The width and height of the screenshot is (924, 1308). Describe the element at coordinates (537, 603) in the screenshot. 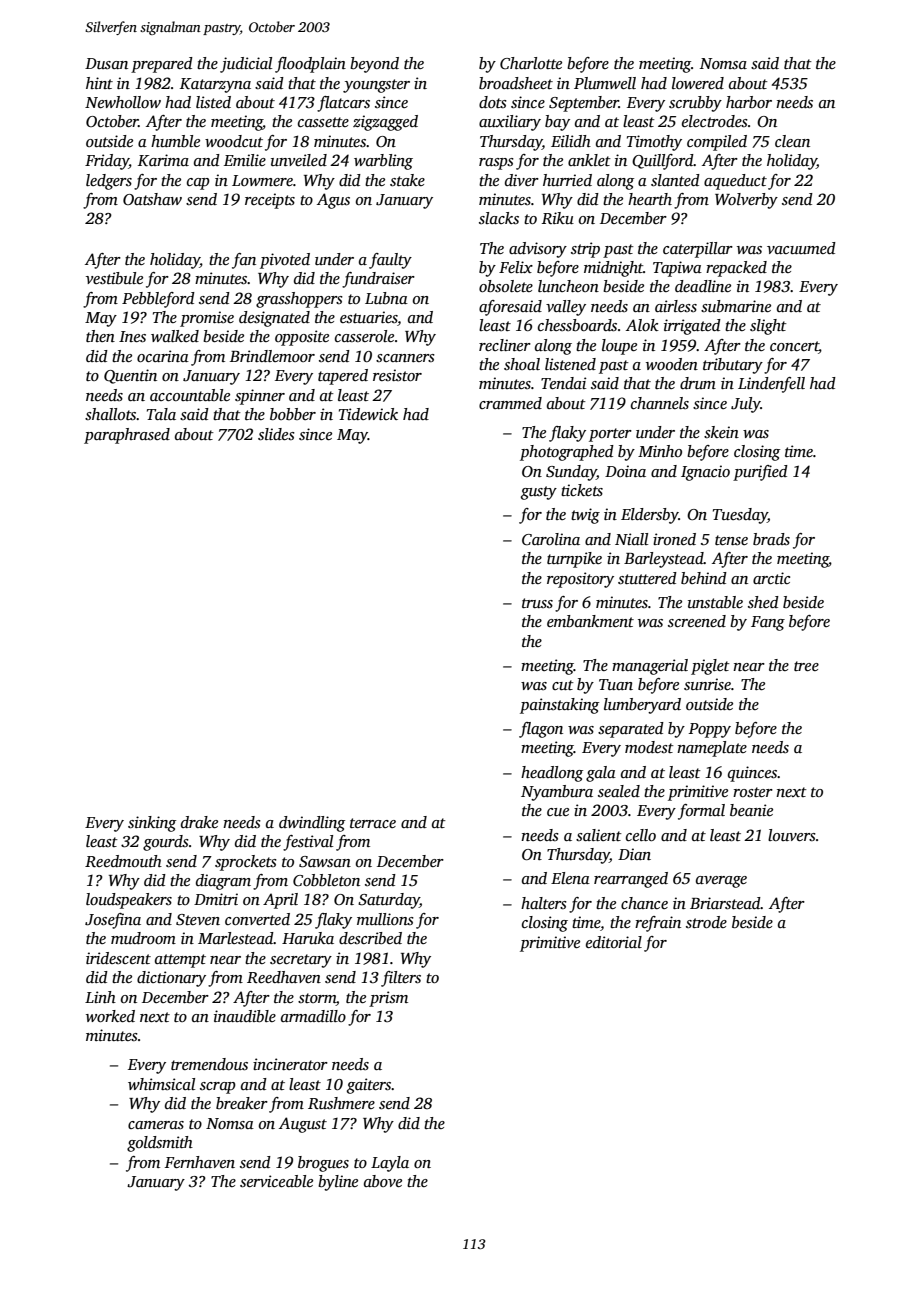

I see `truss` at that location.
